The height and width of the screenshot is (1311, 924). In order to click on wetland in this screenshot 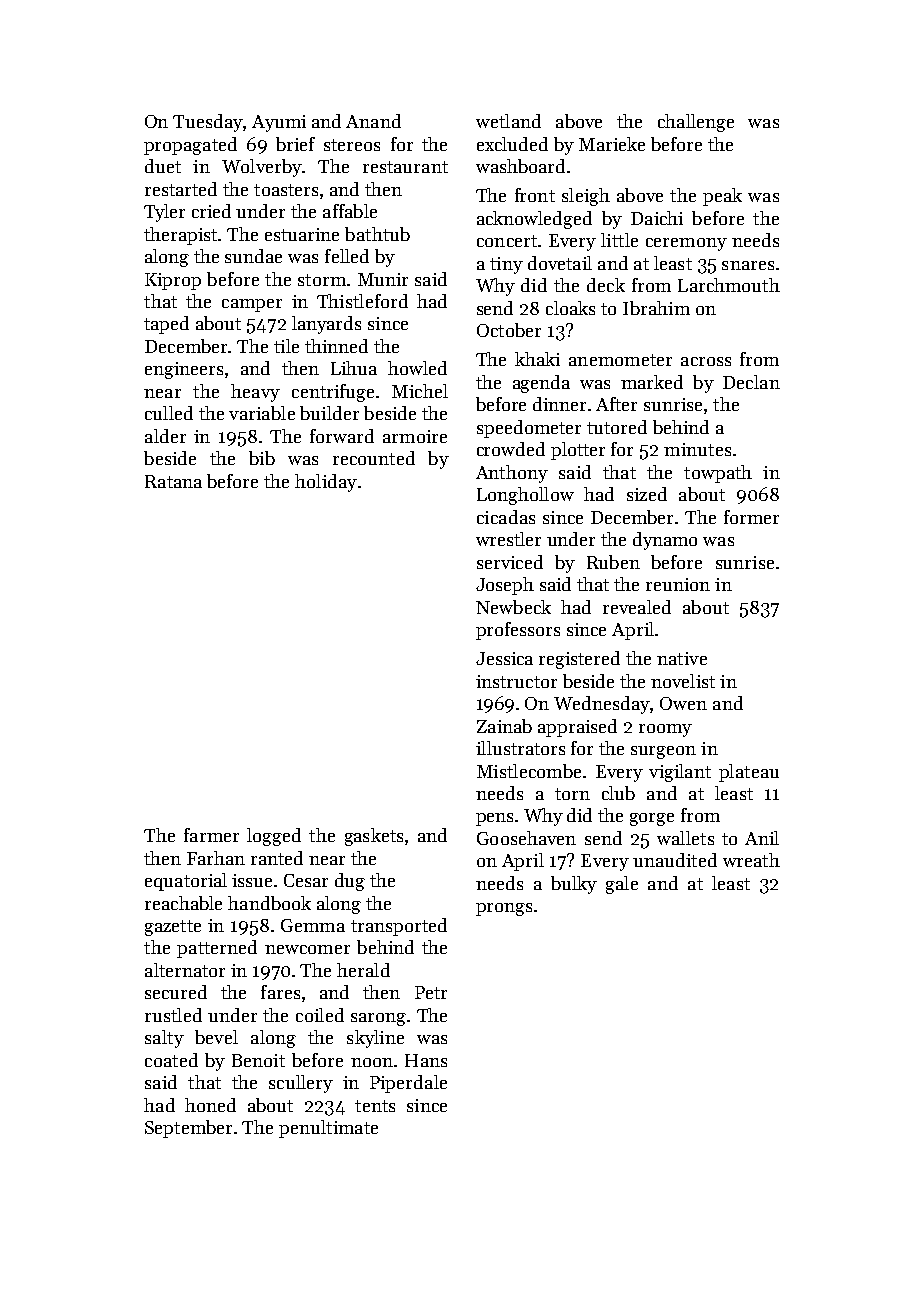, I will do `click(508, 121)`.
